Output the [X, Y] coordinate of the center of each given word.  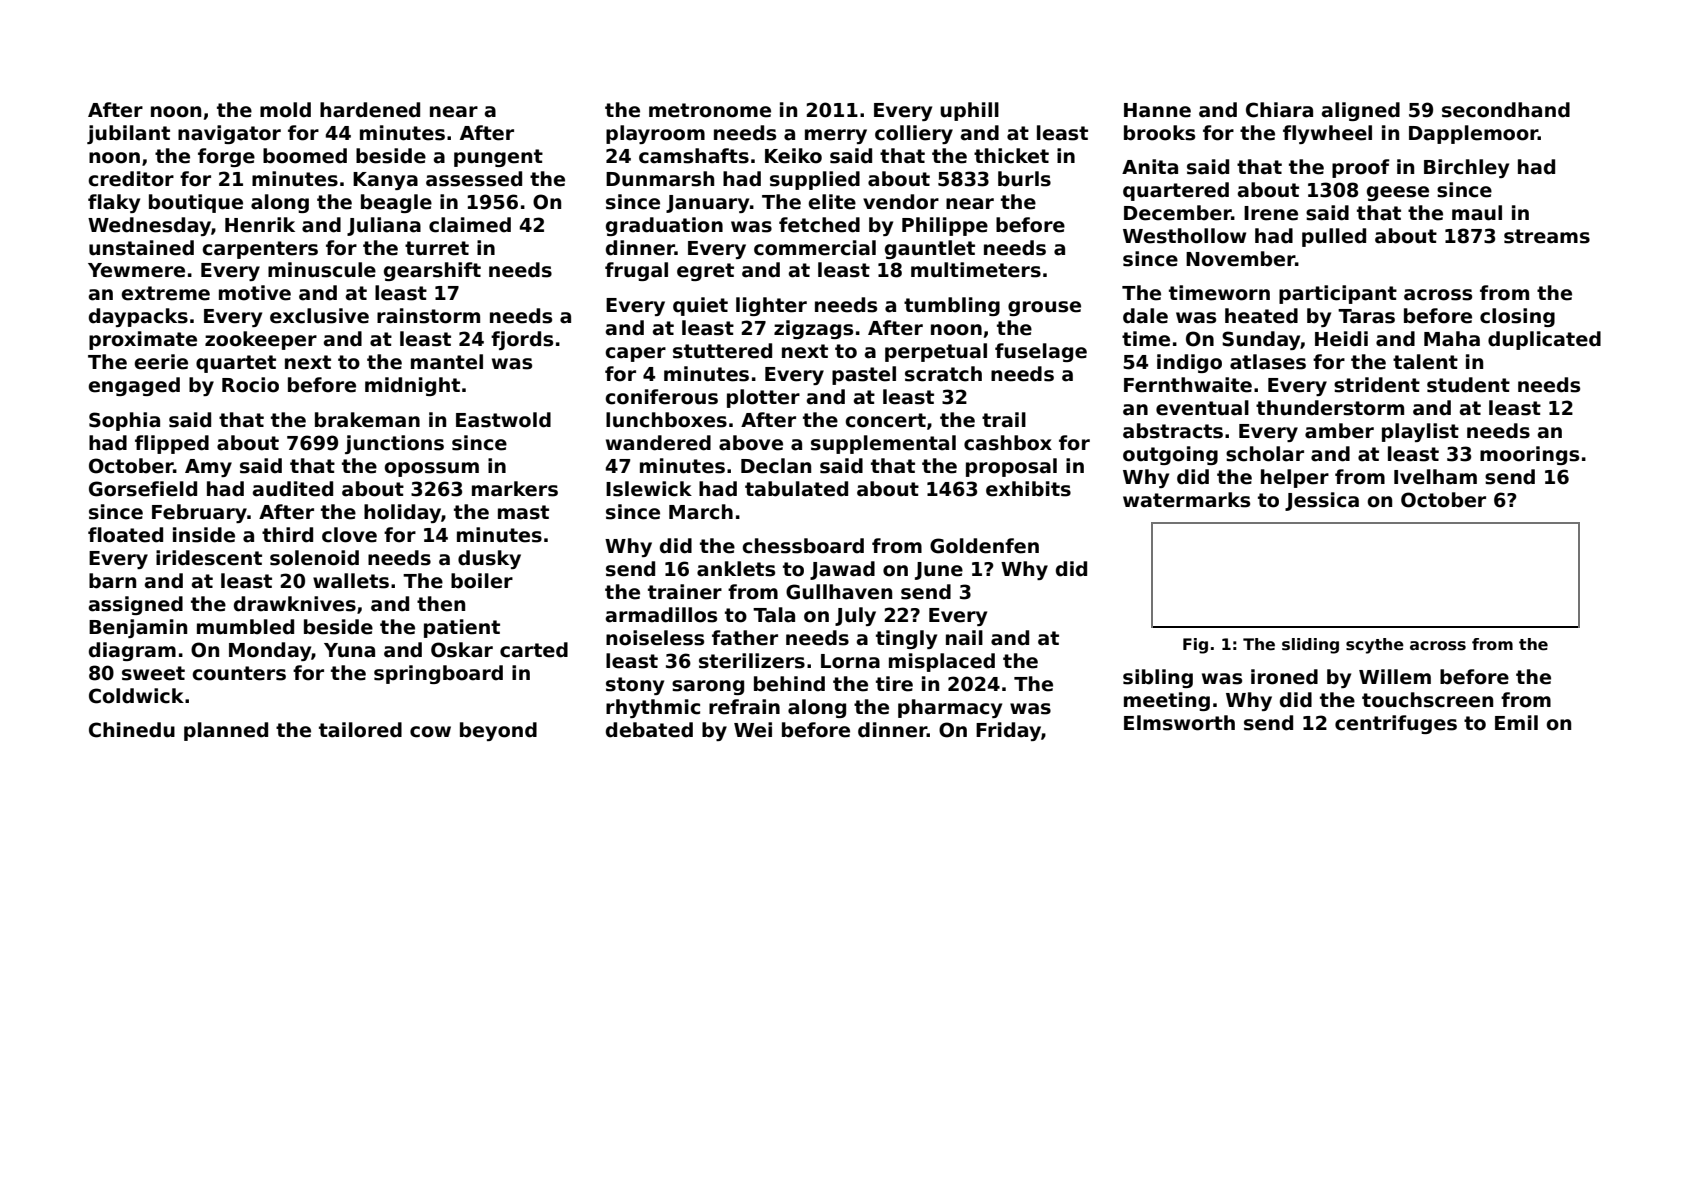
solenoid [314, 558]
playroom [655, 134]
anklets [736, 569]
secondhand [1506, 110]
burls [1024, 179]
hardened [370, 110]
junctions [394, 444]
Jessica [1322, 501]
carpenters [260, 250]
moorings [1529, 455]
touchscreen [1427, 700]
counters [239, 673]
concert [885, 420]
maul [1477, 213]
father [745, 638]
